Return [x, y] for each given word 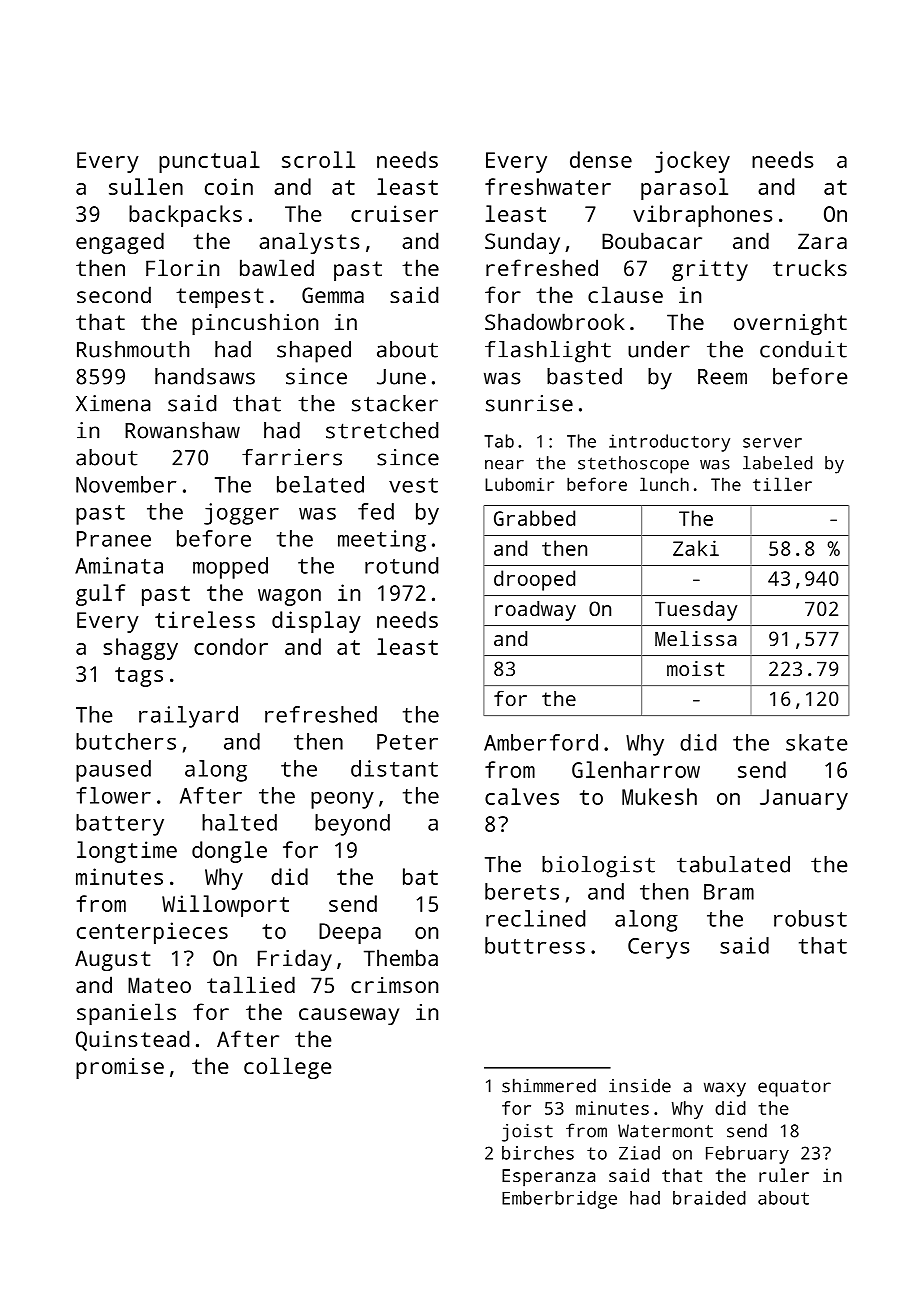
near [504, 465]
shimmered [549, 1085]
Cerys [658, 948]
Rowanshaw [182, 430]
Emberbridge [559, 1200]
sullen [146, 186]
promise [120, 1068]
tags [139, 677]
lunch [664, 484]
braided [709, 1198]
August [112, 960]
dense [601, 159]
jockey [692, 162]
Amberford [541, 742]
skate [816, 742]
